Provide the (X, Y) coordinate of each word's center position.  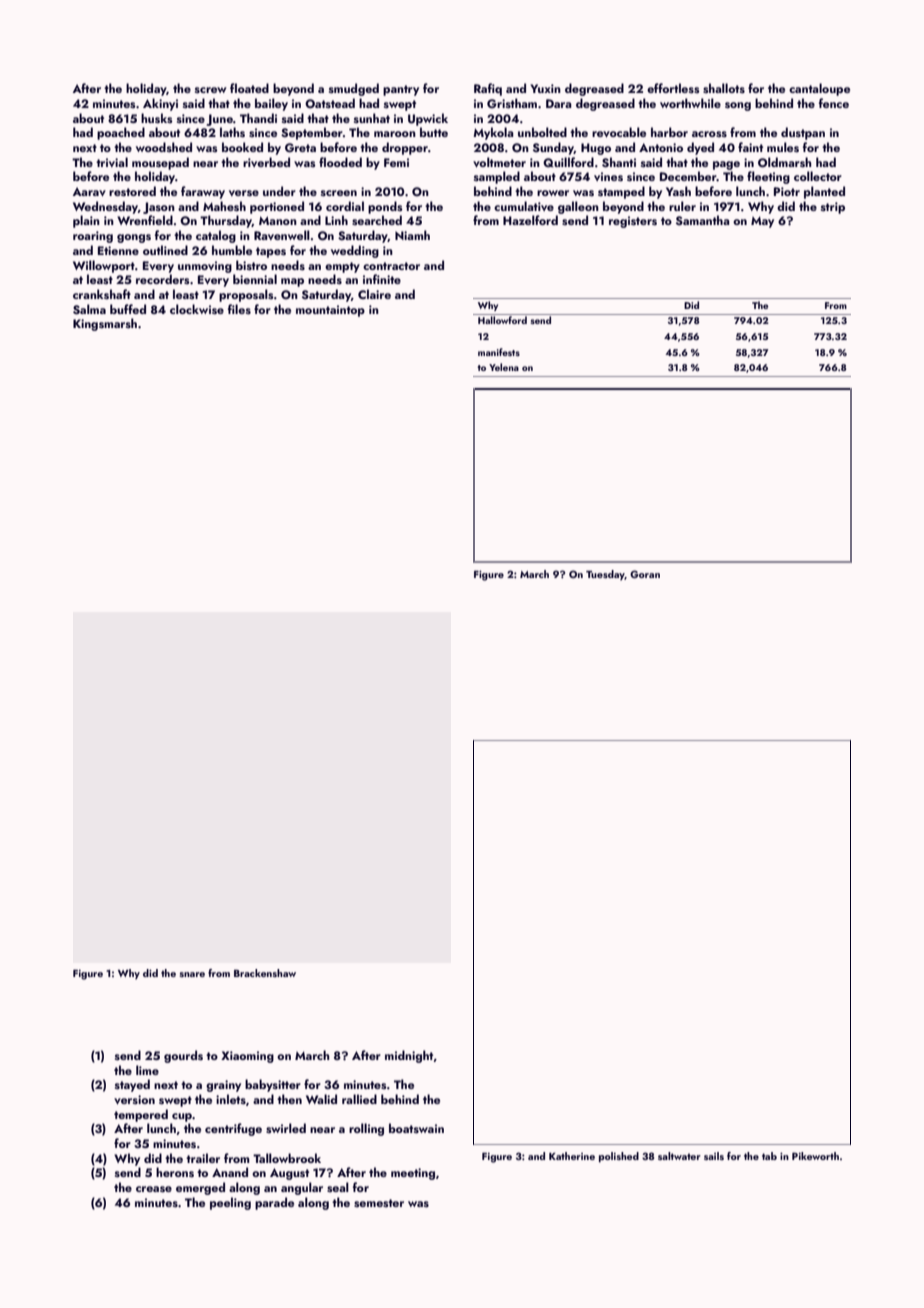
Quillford (568, 162)
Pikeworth (815, 1156)
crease (154, 1189)
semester (379, 1203)
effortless (673, 88)
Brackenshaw (265, 973)
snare (192, 974)
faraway (203, 192)
